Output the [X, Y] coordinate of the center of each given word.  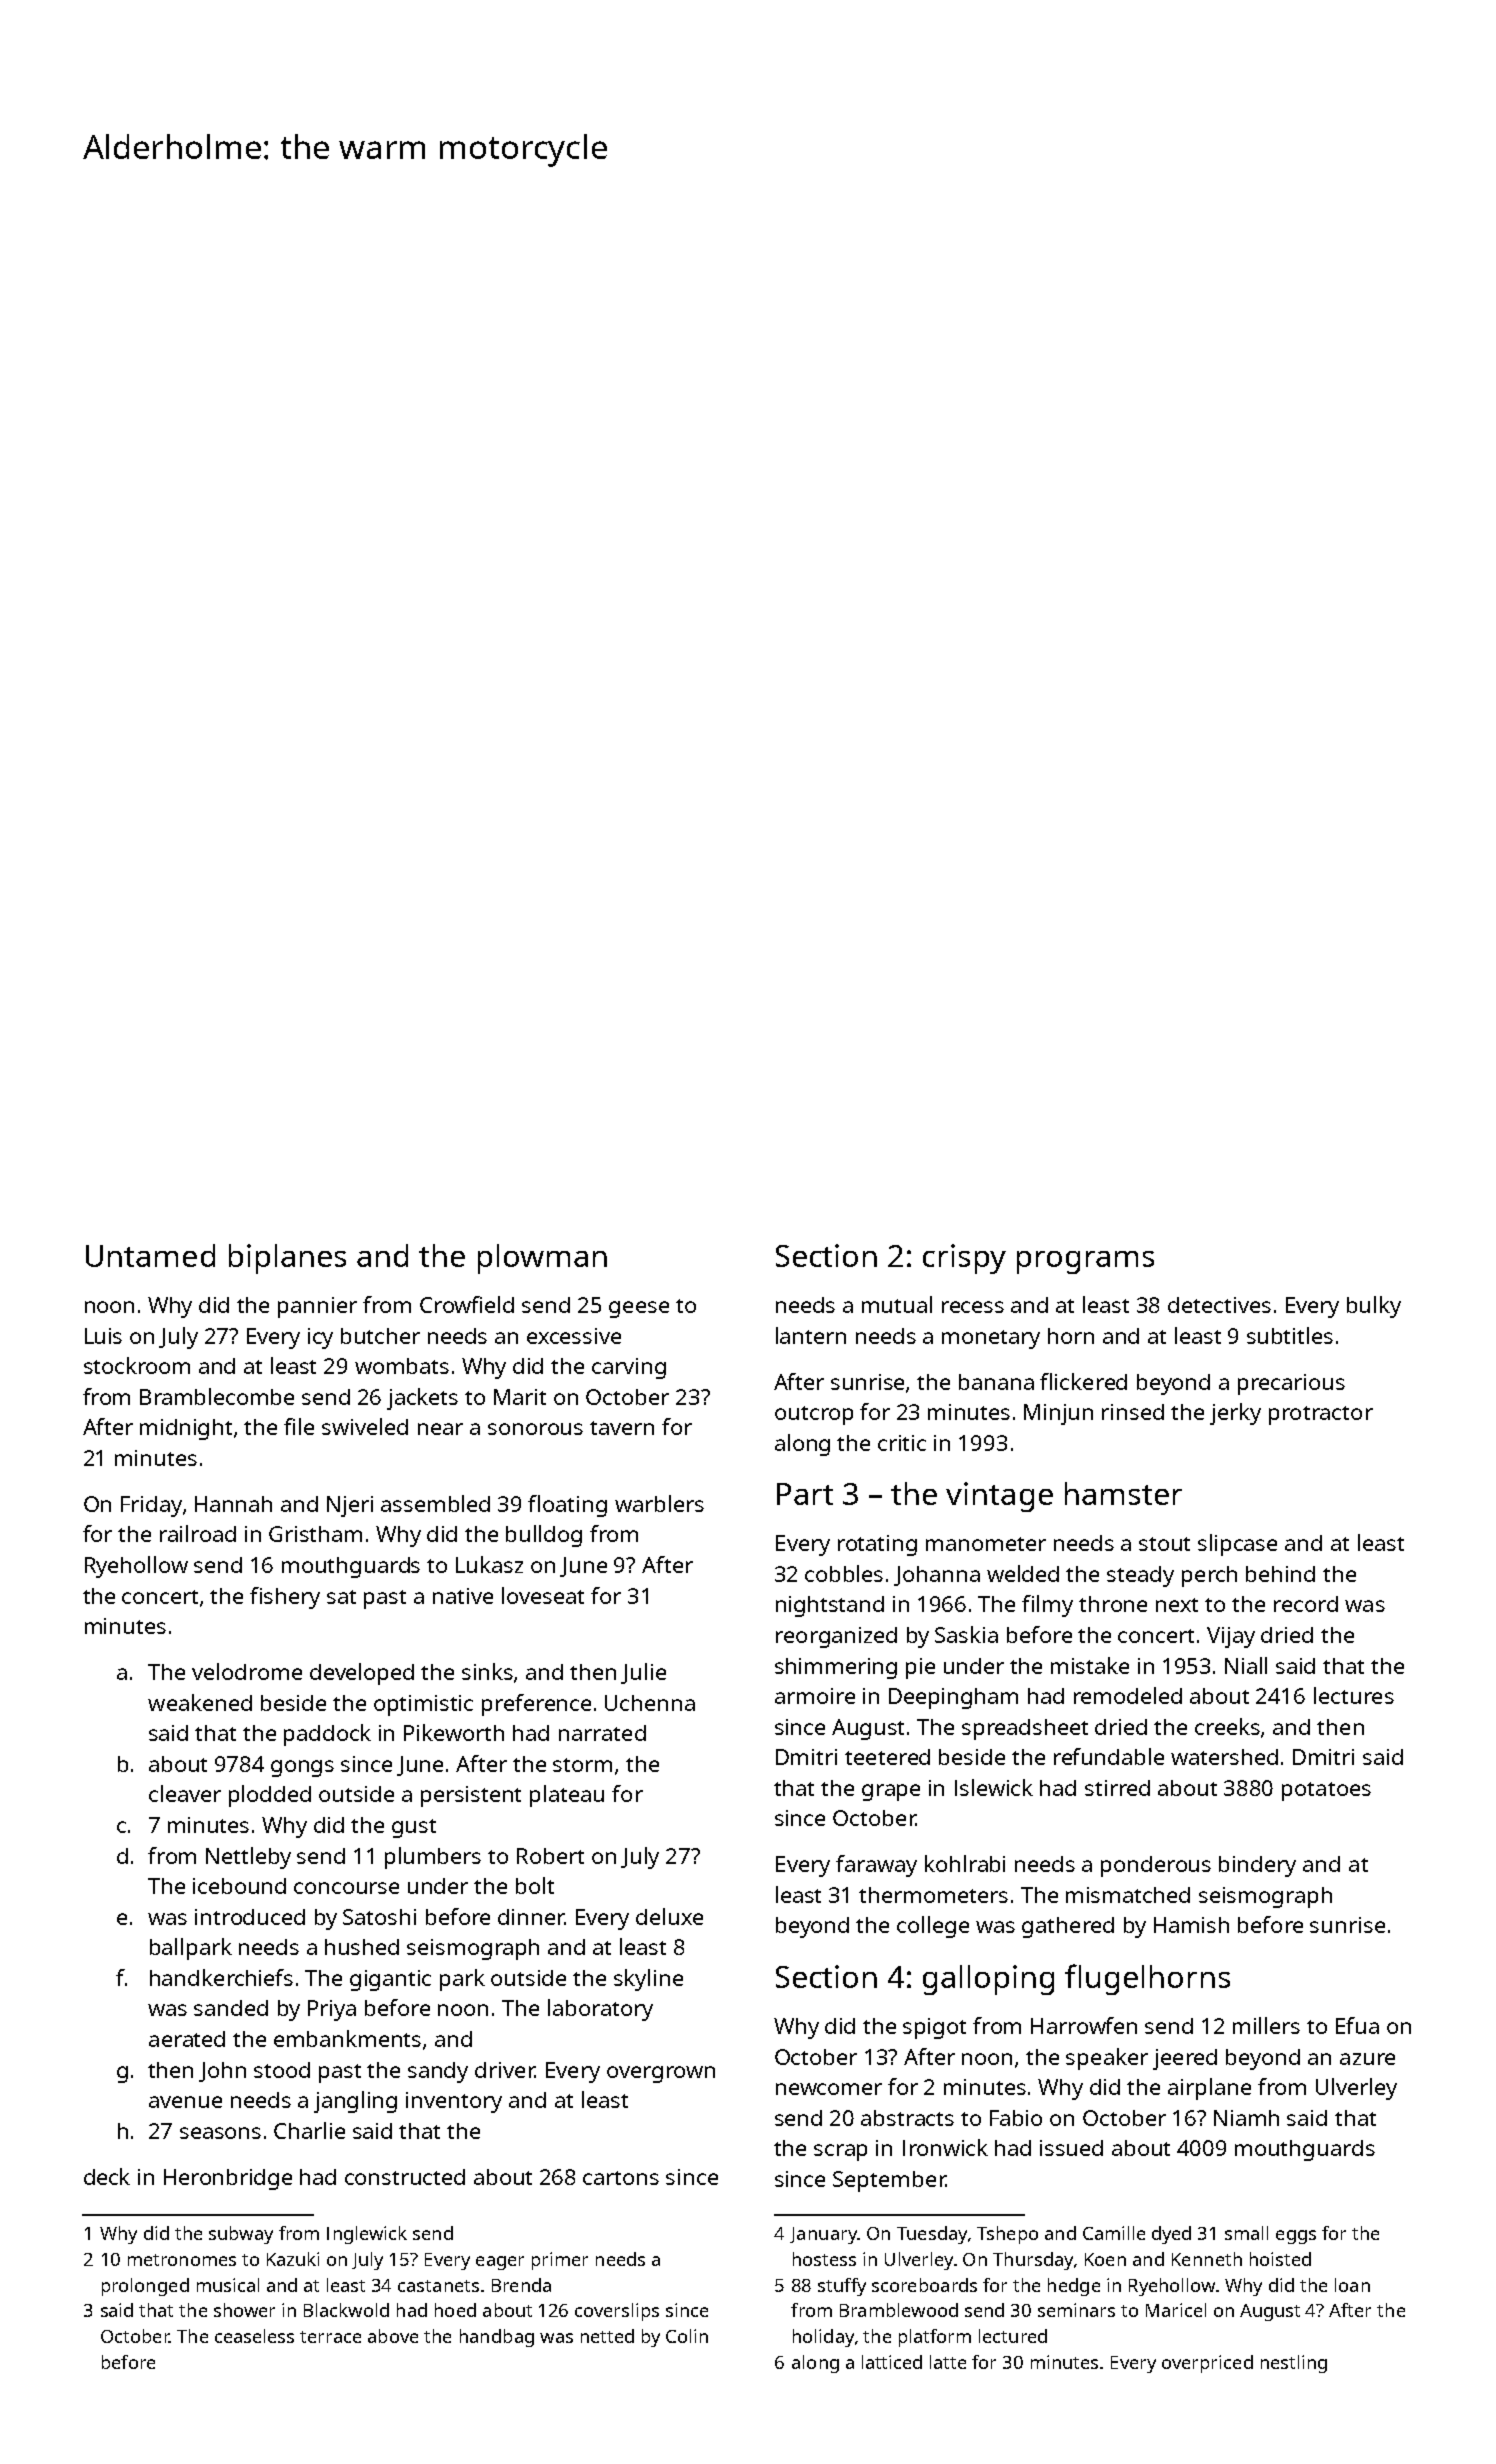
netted [607, 2336]
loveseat [543, 1595]
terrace [330, 2337]
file [299, 1426]
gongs [302, 1768]
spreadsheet [1025, 1729]
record [1306, 1604]
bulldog [544, 1536]
